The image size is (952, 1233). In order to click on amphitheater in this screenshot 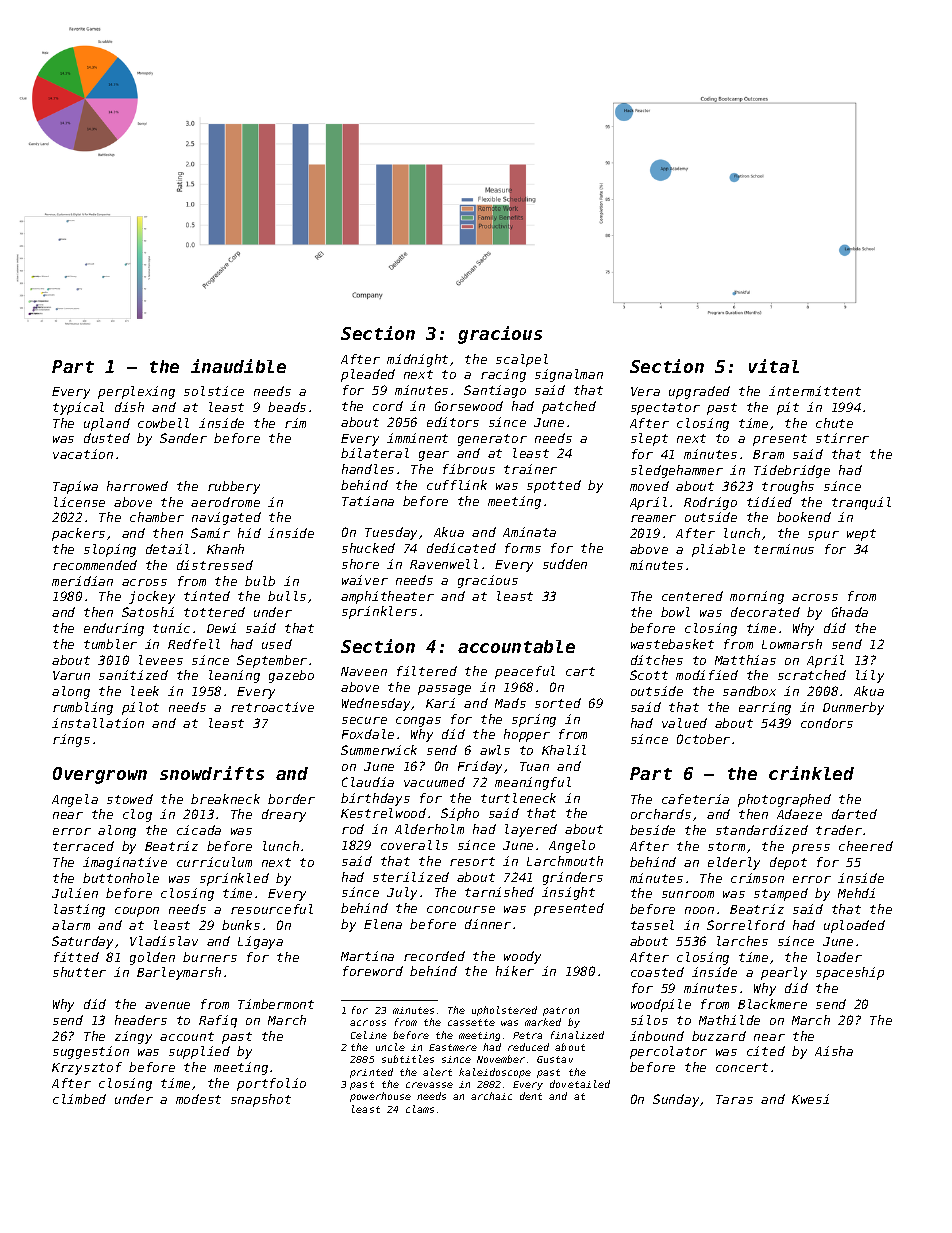, I will do `click(387, 597)`.
